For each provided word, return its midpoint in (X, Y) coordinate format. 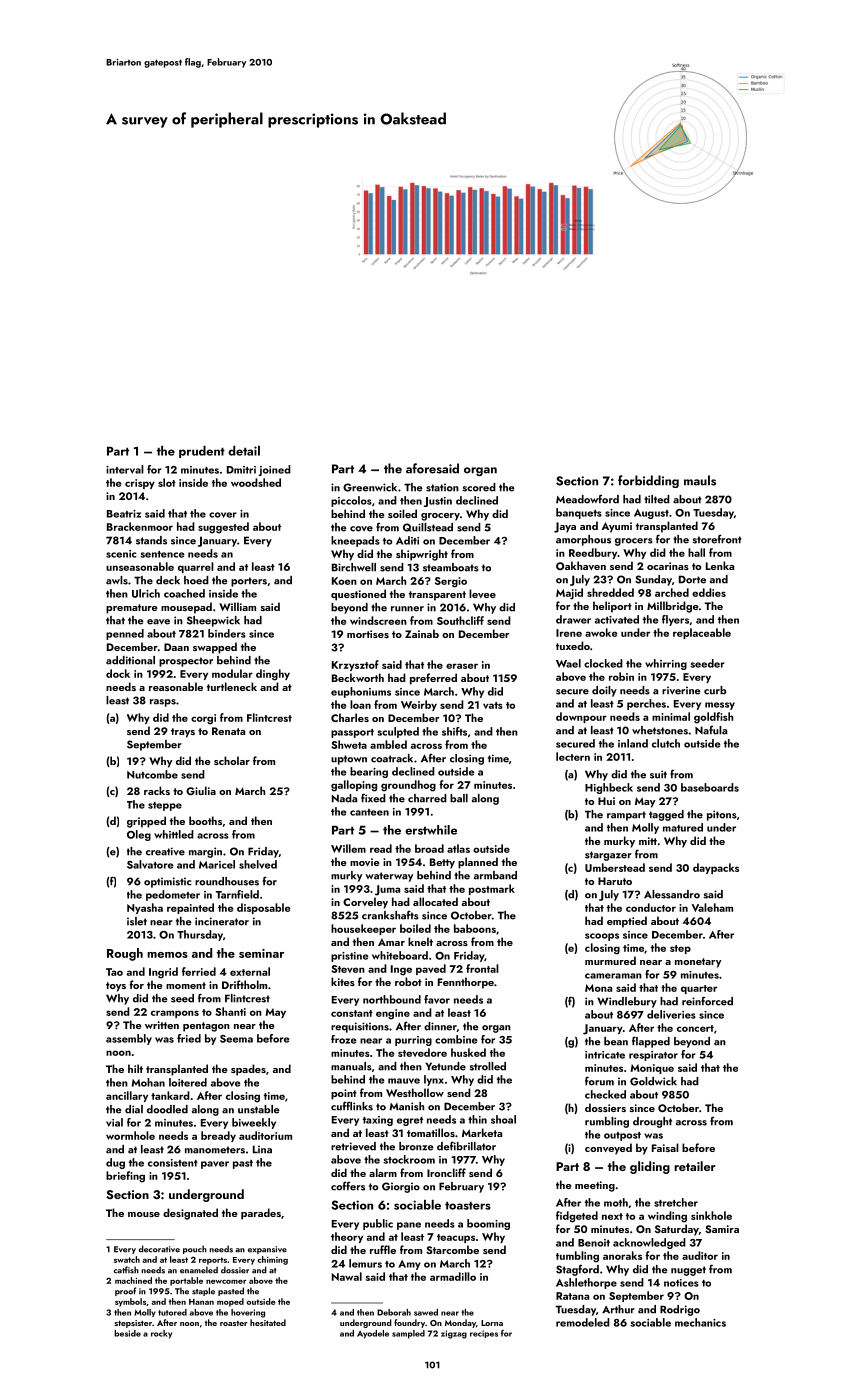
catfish (126, 1270)
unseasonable (140, 566)
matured (683, 827)
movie (365, 862)
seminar (261, 953)
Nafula (711, 730)
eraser (462, 666)
